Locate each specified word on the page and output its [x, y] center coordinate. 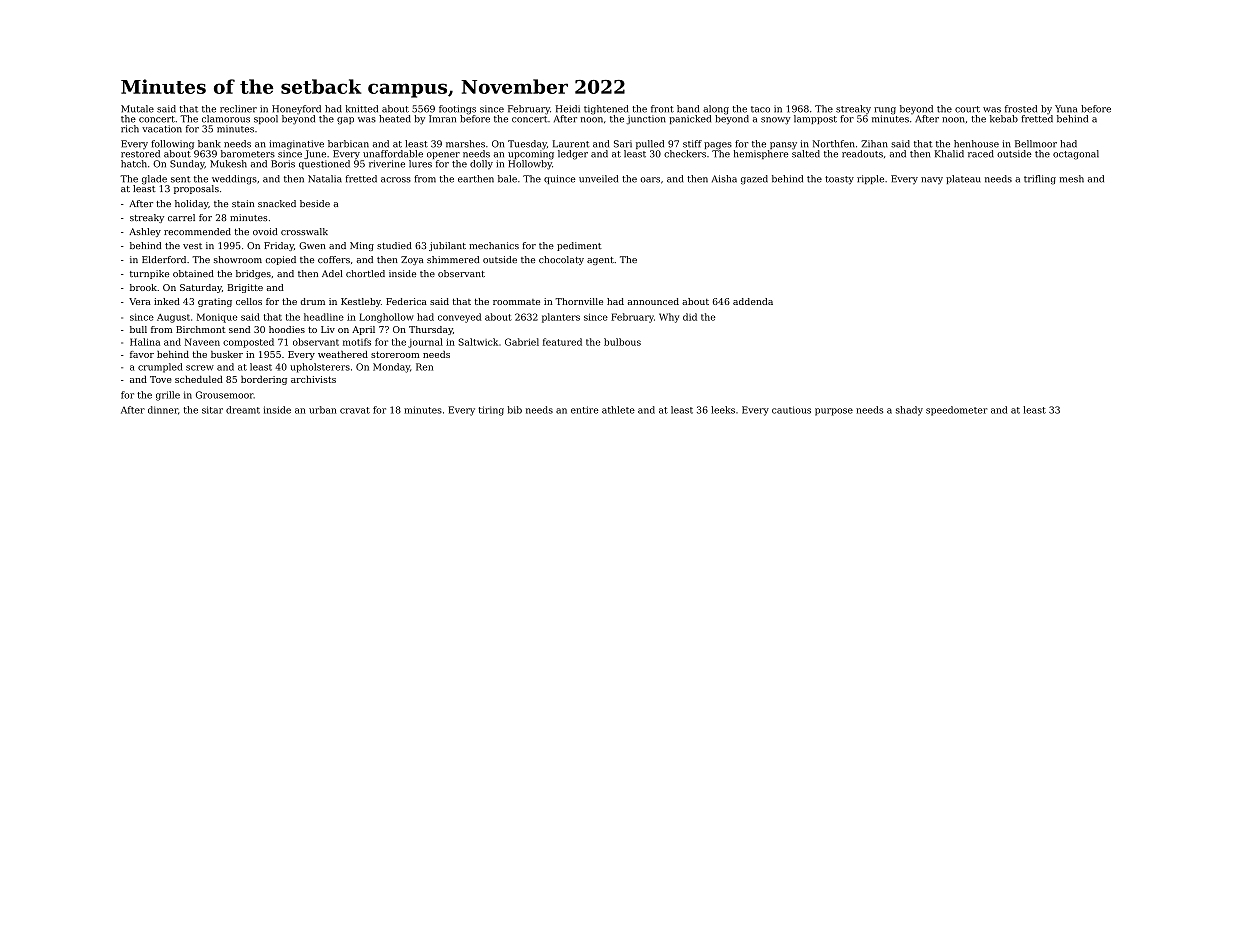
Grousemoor [225, 395]
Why [669, 318]
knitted [362, 109]
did [690, 317]
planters [561, 318]
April [363, 330]
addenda [753, 301]
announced [653, 301]
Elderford [164, 259]
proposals [196, 189]
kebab [1004, 119]
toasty [839, 180]
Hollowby [530, 165]
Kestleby [361, 302]
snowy [775, 121]
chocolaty [561, 260]
